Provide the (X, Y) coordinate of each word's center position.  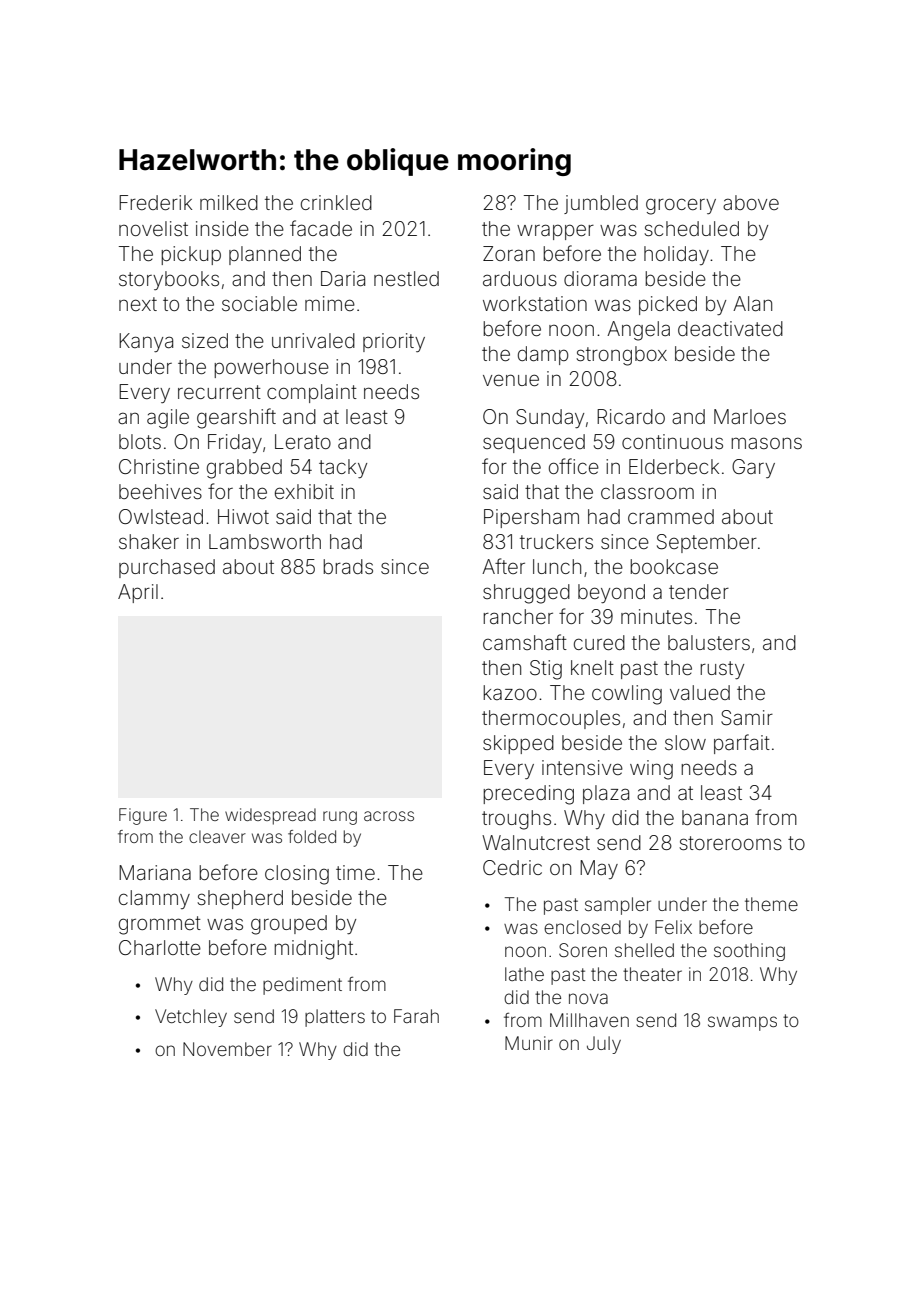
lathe (524, 974)
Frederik (155, 202)
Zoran (509, 253)
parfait (742, 744)
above (751, 202)
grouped (289, 925)
